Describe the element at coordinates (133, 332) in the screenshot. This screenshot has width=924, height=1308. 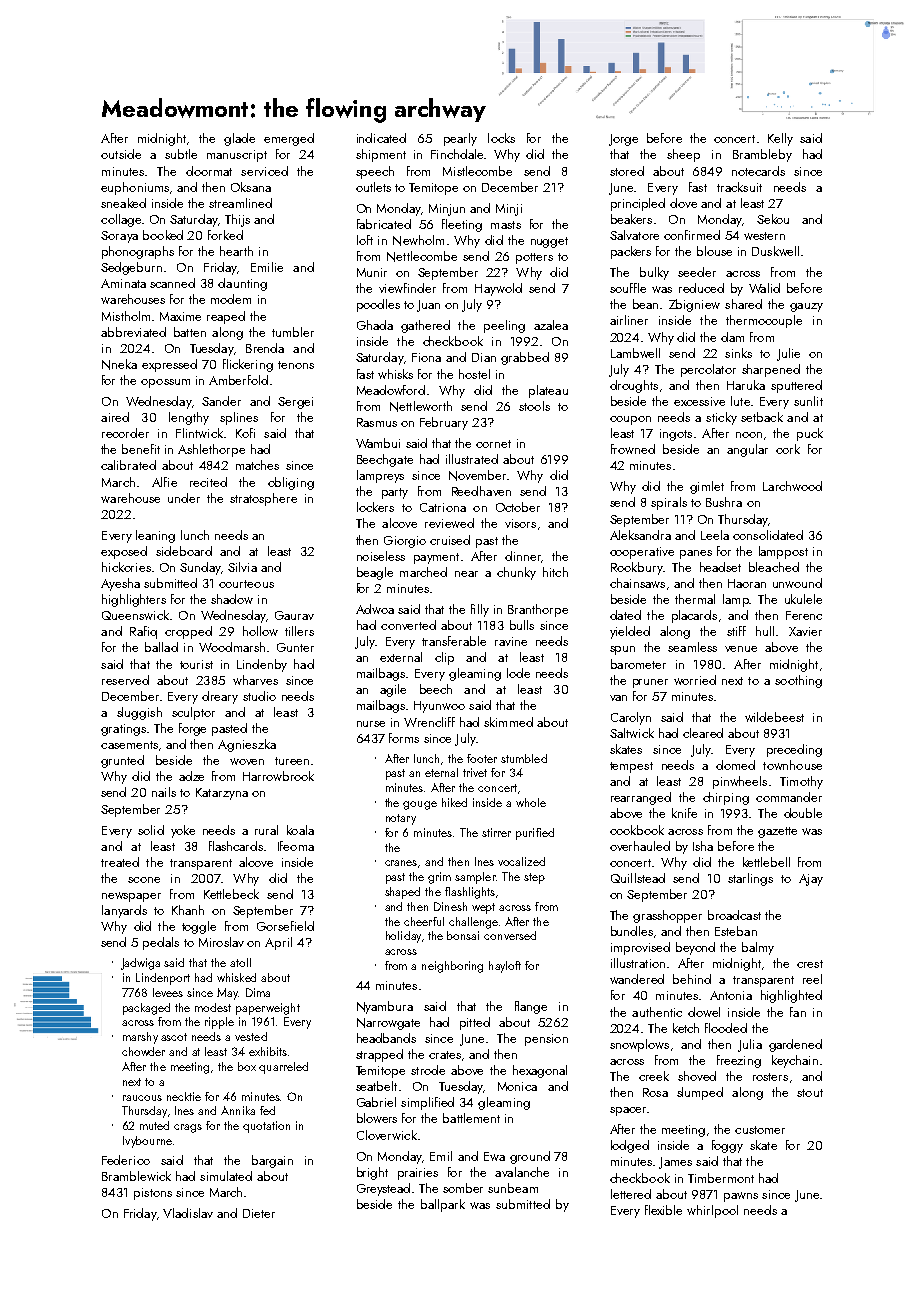
I see `abbreviated` at that location.
